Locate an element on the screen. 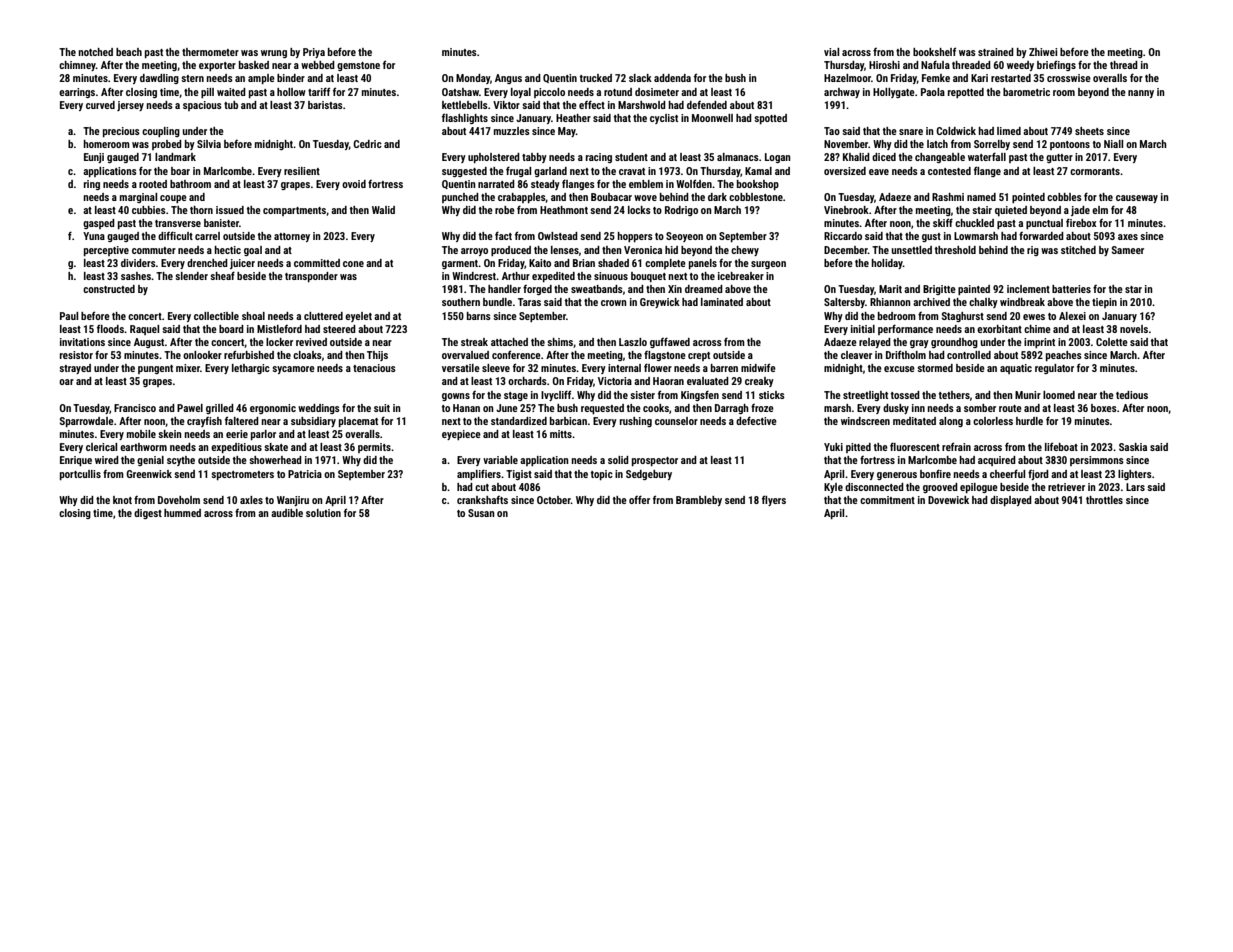 The width and height of the screenshot is (1233, 952). tedious is located at coordinates (1132, 395).
